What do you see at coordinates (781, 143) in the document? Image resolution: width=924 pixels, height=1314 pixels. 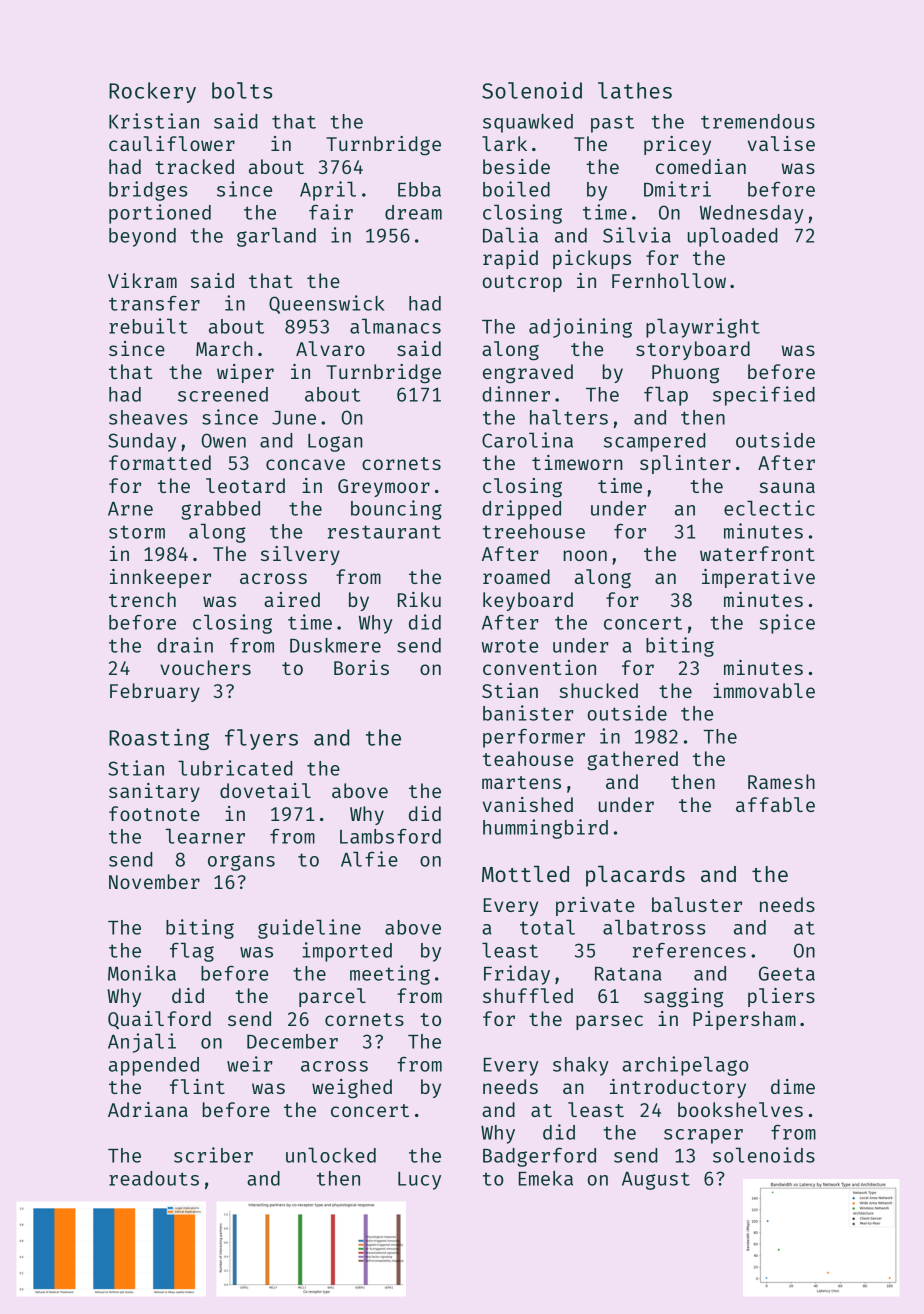 I see `valise` at bounding box center [781, 143].
